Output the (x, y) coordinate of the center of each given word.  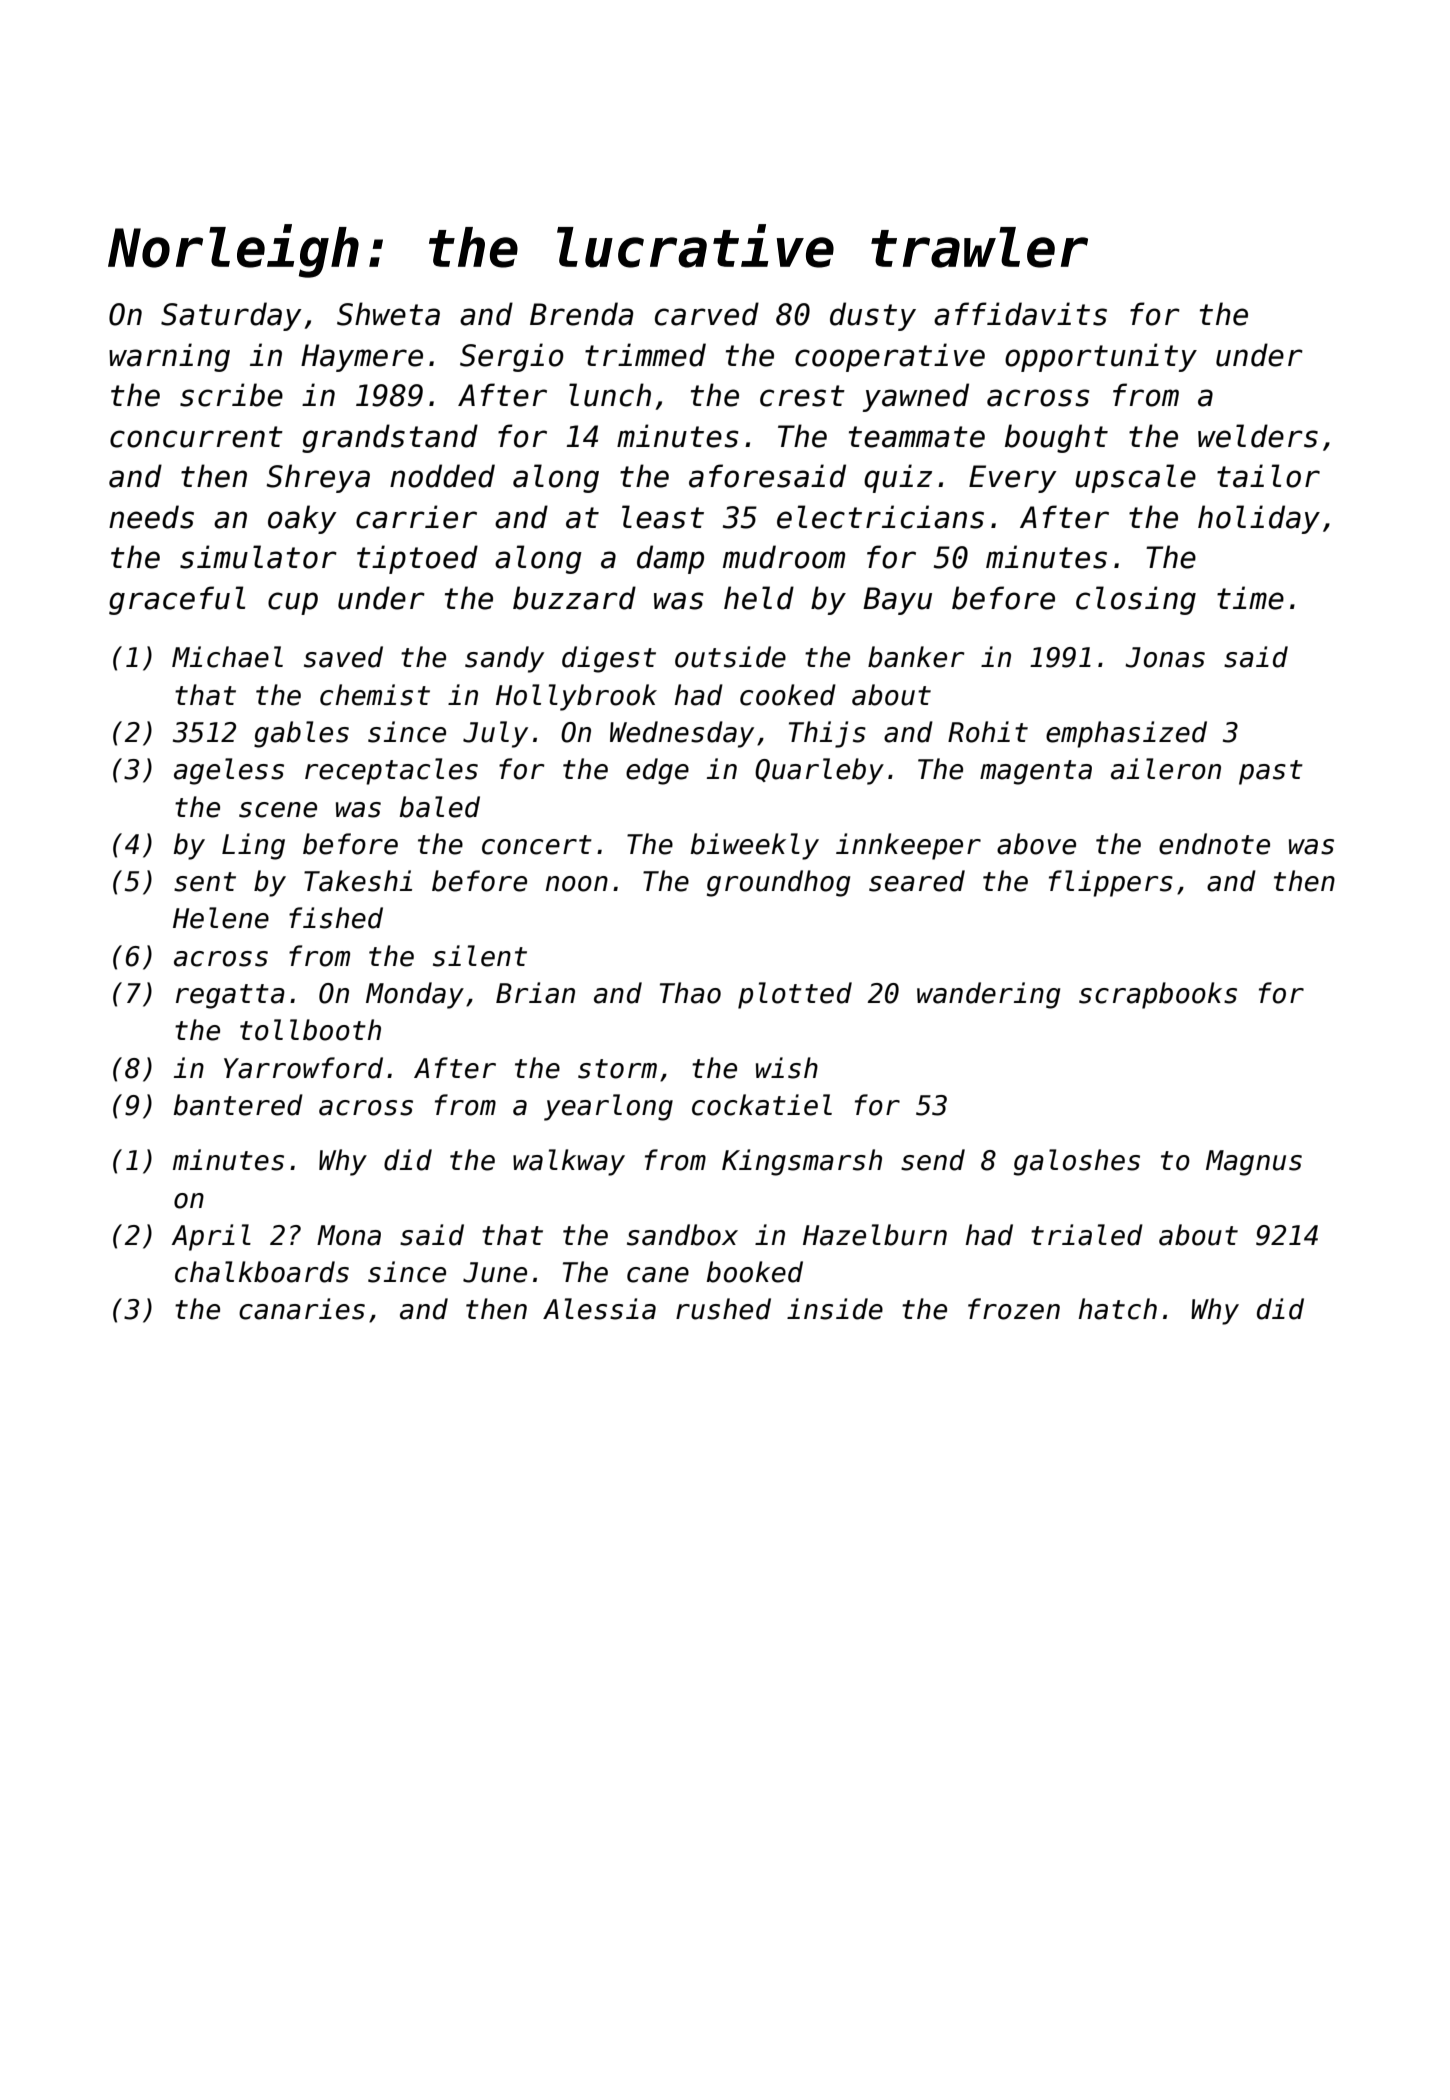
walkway (569, 1162)
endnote (1214, 844)
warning (169, 357)
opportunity (1101, 357)
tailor (1268, 476)
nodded (442, 476)
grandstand (390, 438)
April (211, 1237)
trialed (1087, 1235)
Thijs (827, 734)
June (495, 1272)
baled (440, 807)
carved (707, 314)
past (1271, 772)
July (495, 734)
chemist (375, 695)
